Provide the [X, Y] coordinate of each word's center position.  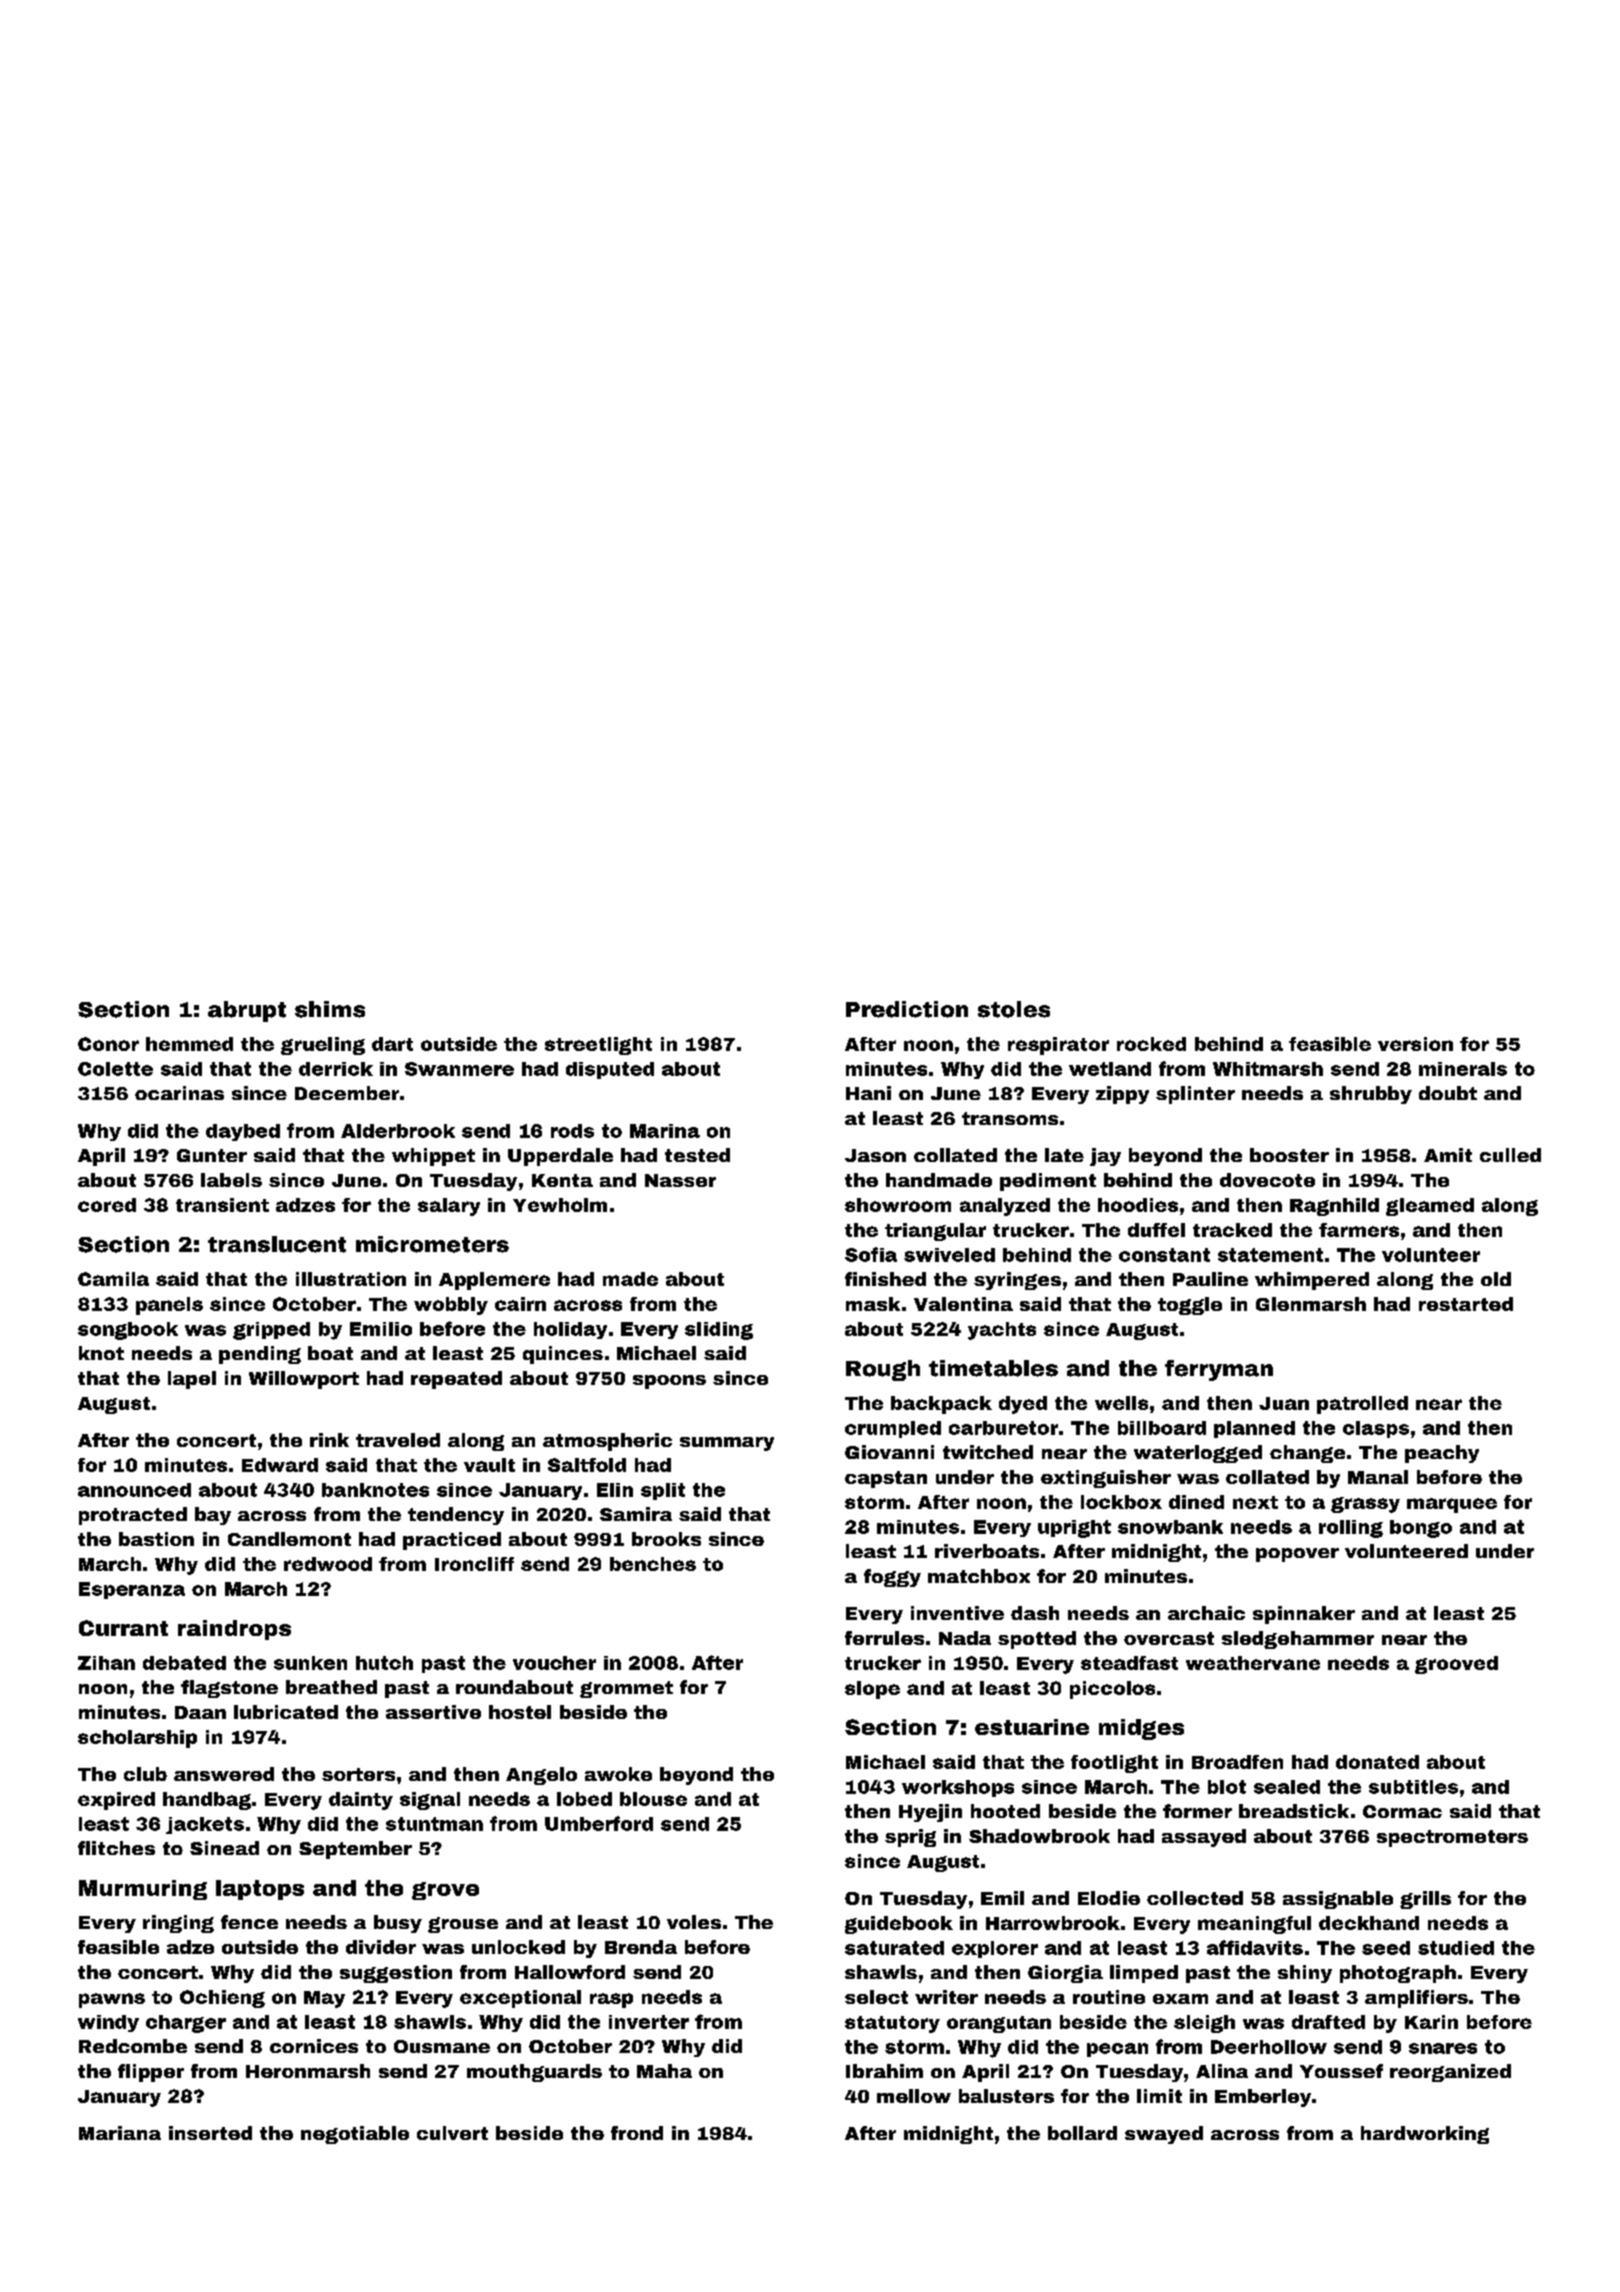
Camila [113, 1279]
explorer [995, 1949]
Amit [1448, 1155]
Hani [868, 1093]
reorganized [1450, 2073]
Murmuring [143, 1890]
